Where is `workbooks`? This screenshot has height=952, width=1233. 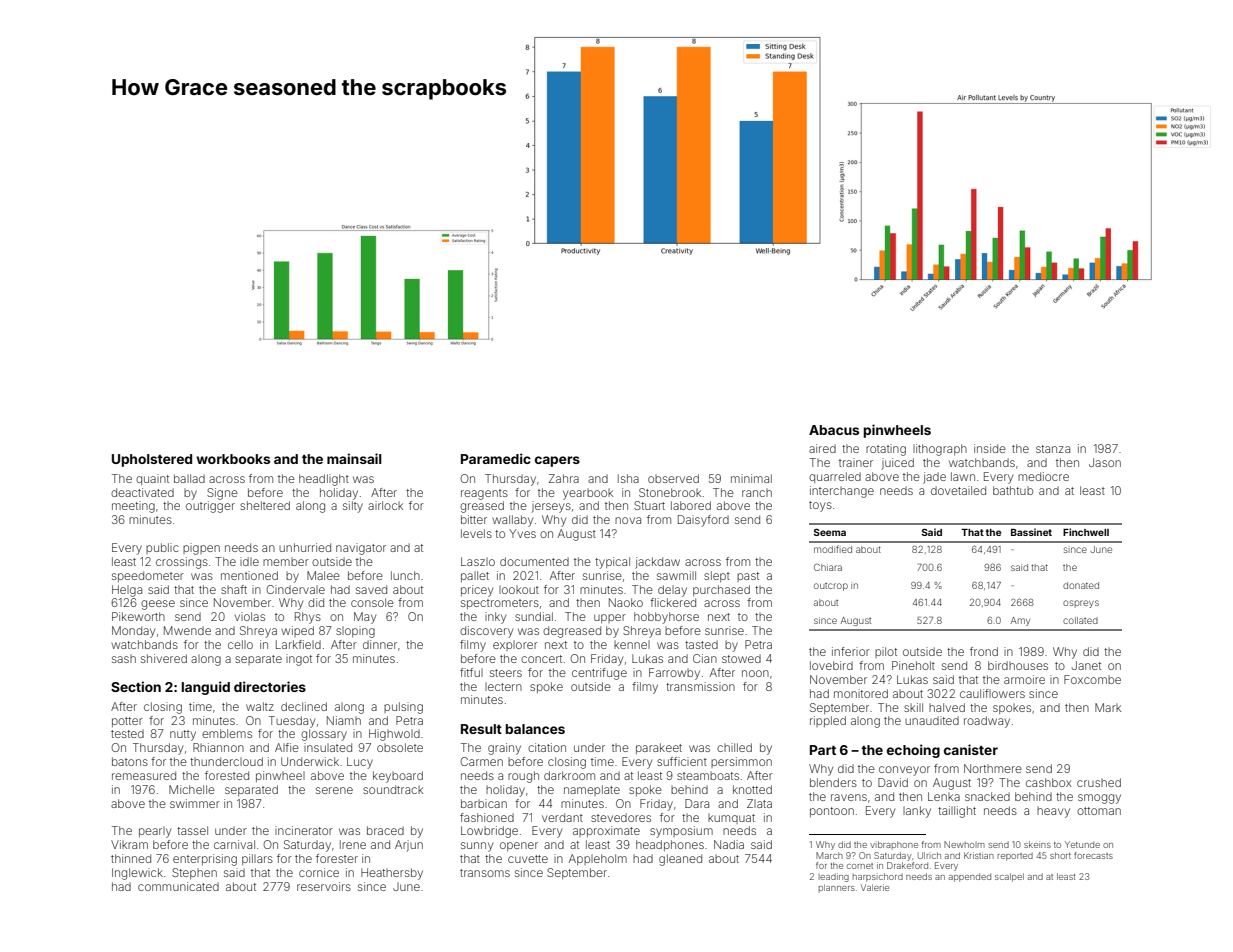 workbooks is located at coordinates (233, 459).
